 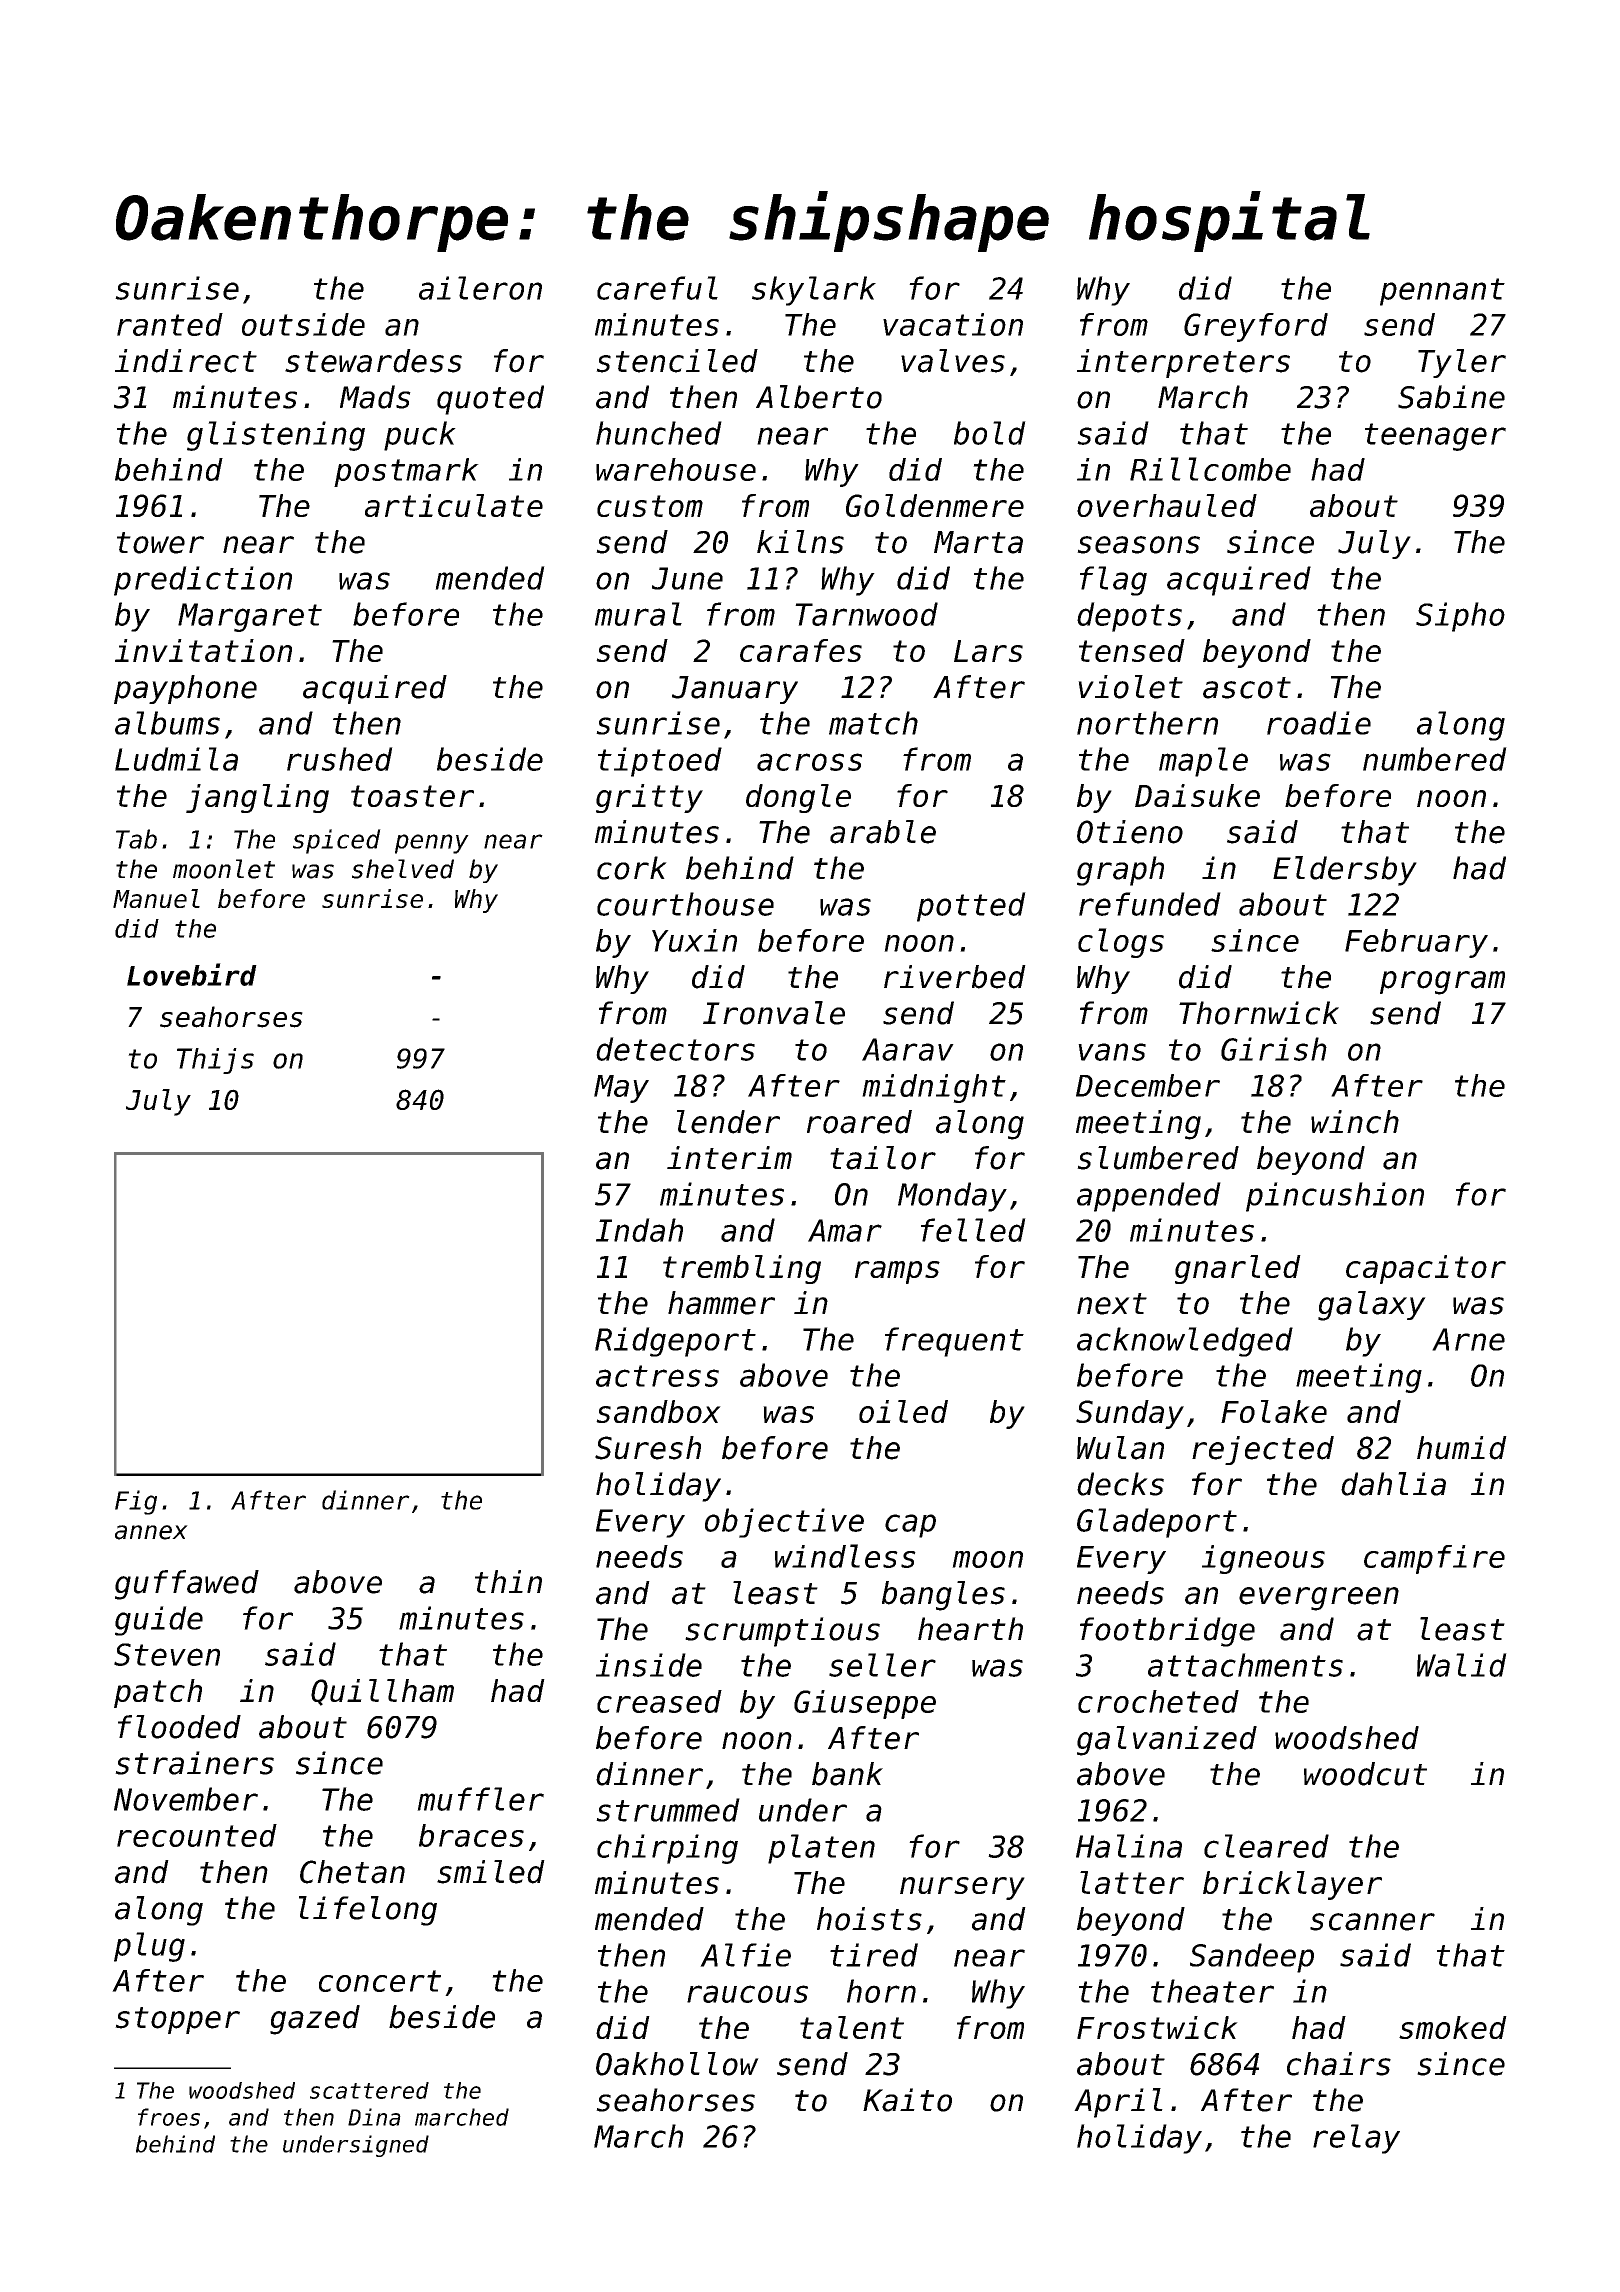 What do you see at coordinates (639, 1230) in the image?
I see `Indah` at bounding box center [639, 1230].
